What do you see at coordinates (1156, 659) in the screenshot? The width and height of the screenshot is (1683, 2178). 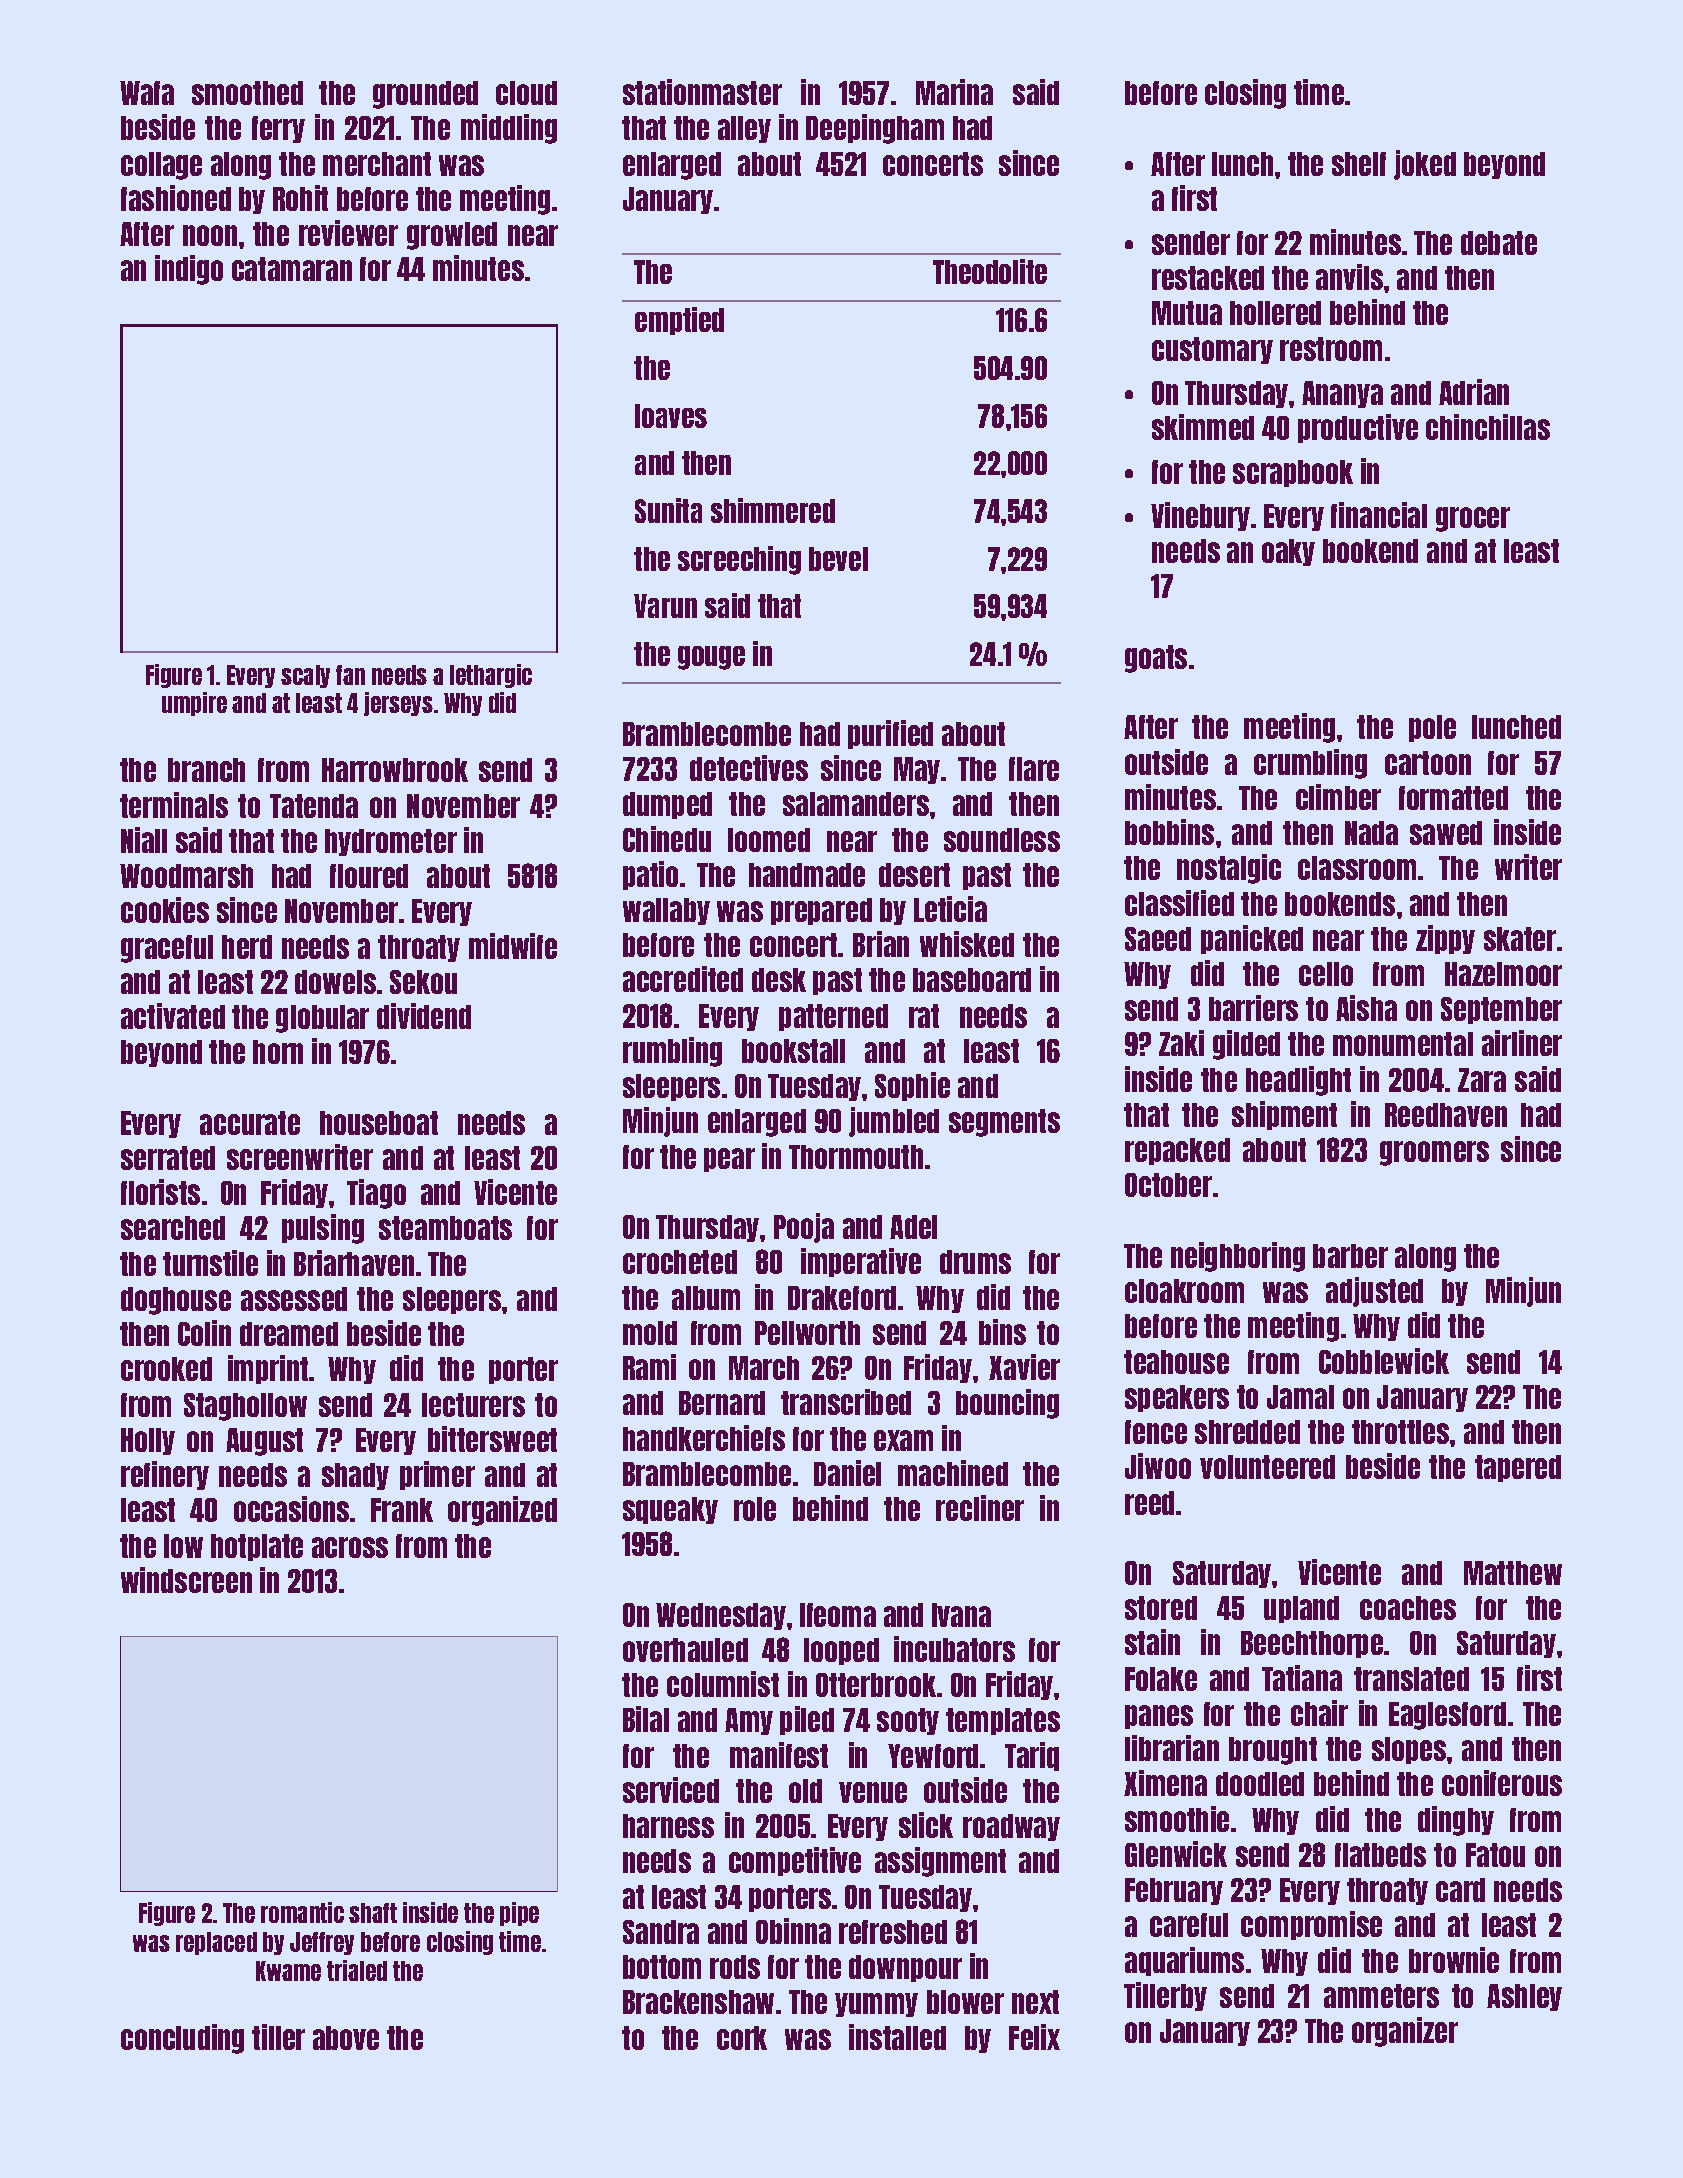 I see `goats` at bounding box center [1156, 659].
